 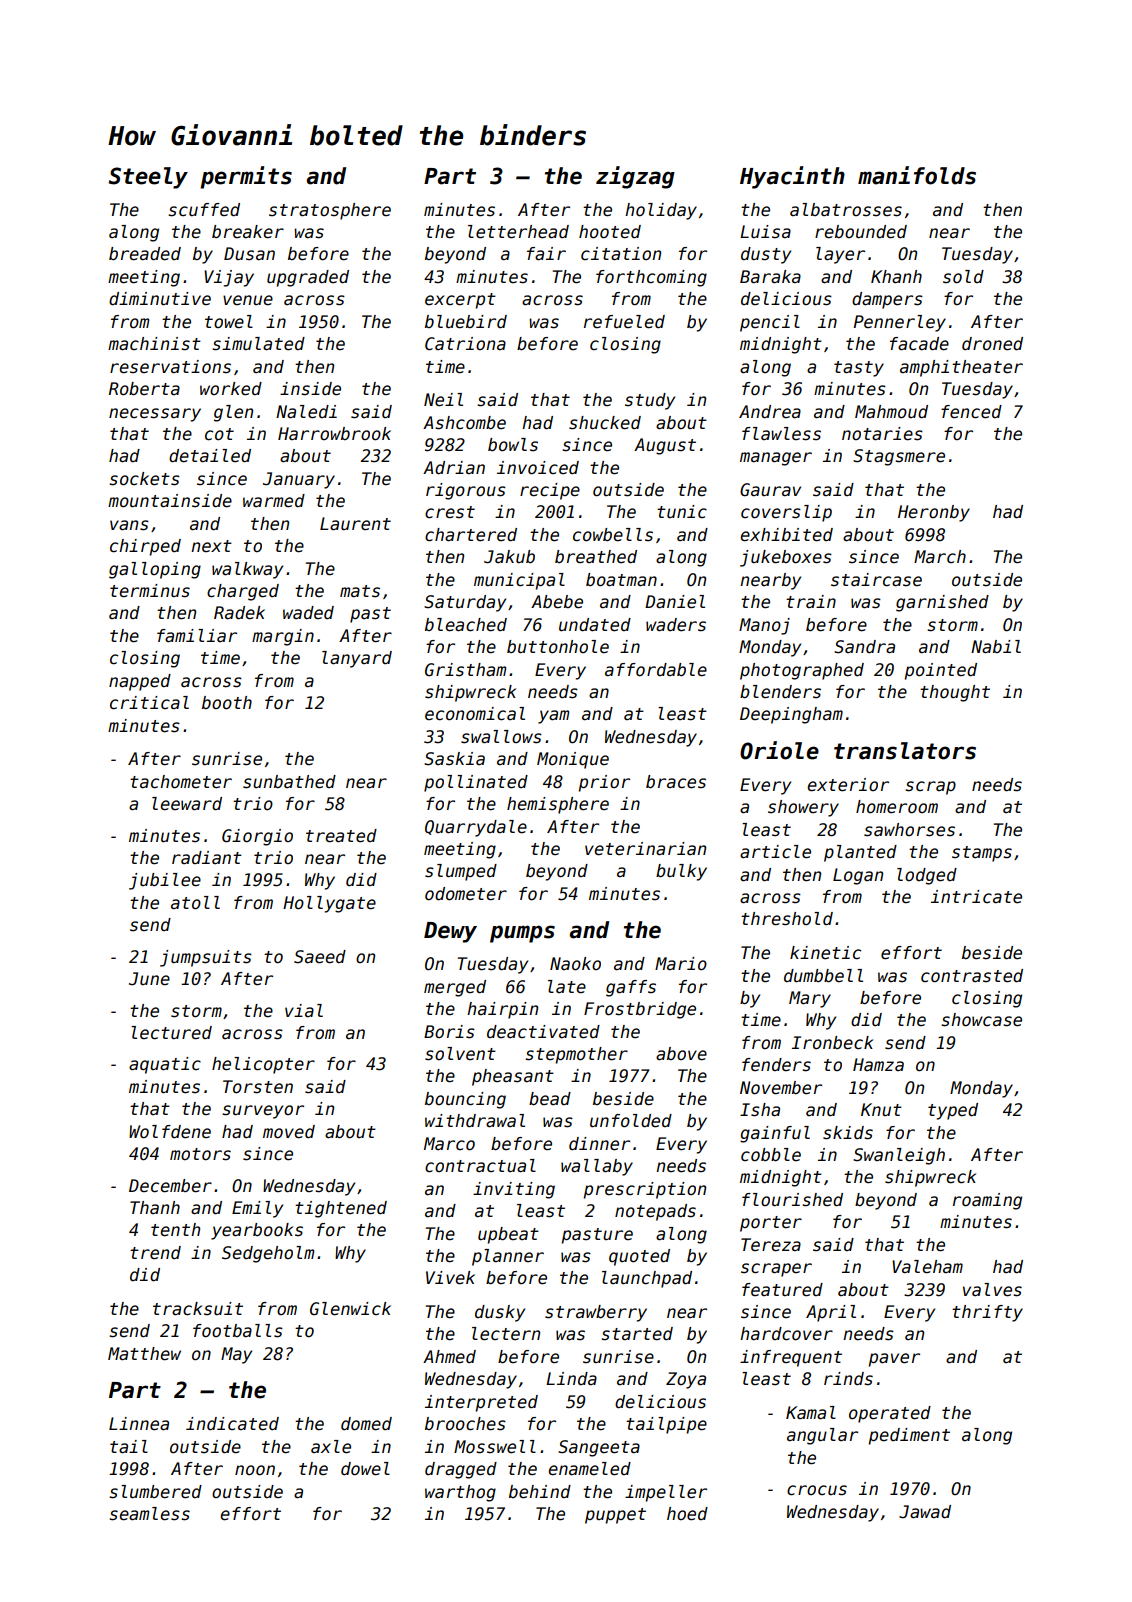 What do you see at coordinates (255, 1470) in the image?
I see `noon` at bounding box center [255, 1470].
